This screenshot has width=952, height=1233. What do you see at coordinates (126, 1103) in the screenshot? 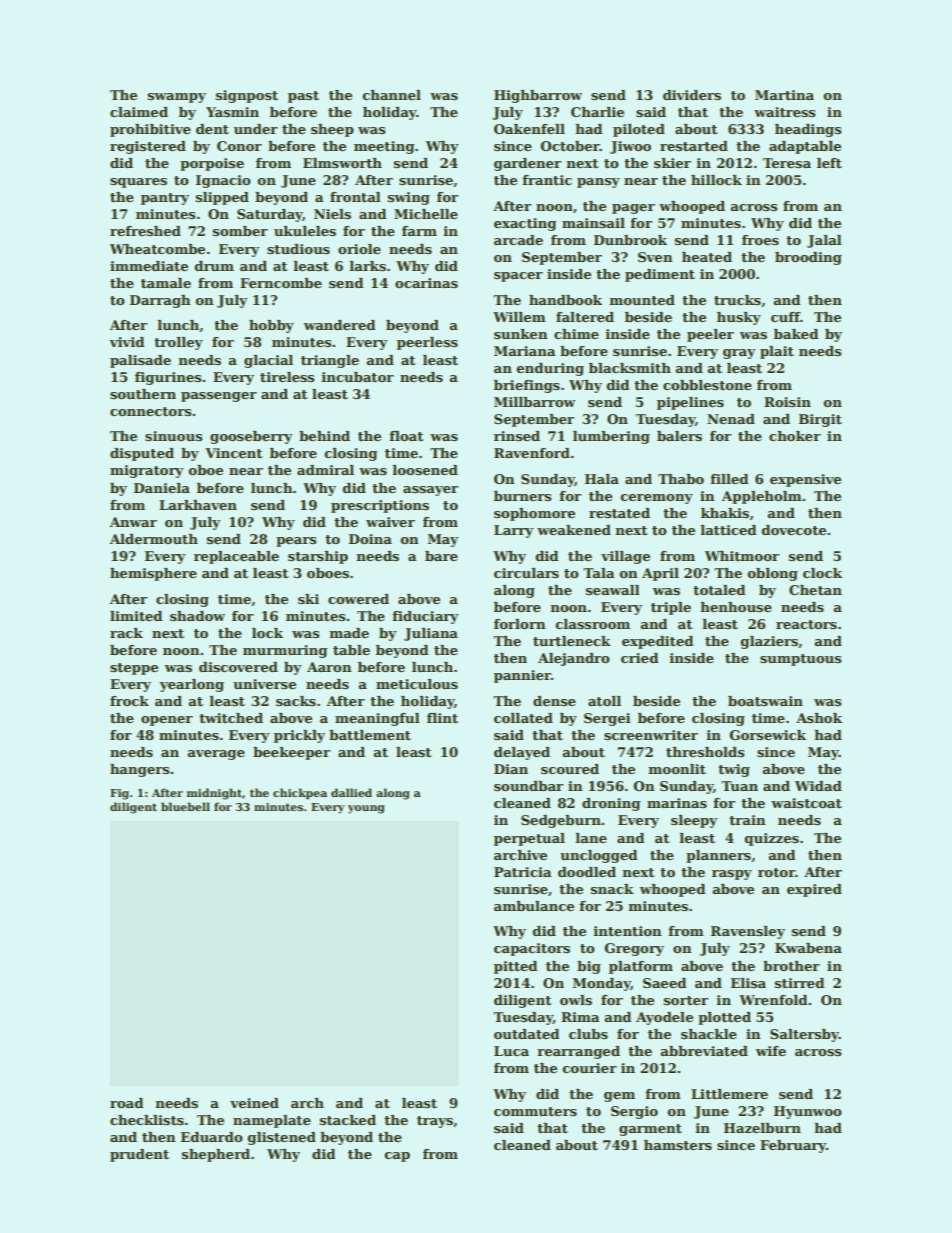
I see `road` at bounding box center [126, 1103].
